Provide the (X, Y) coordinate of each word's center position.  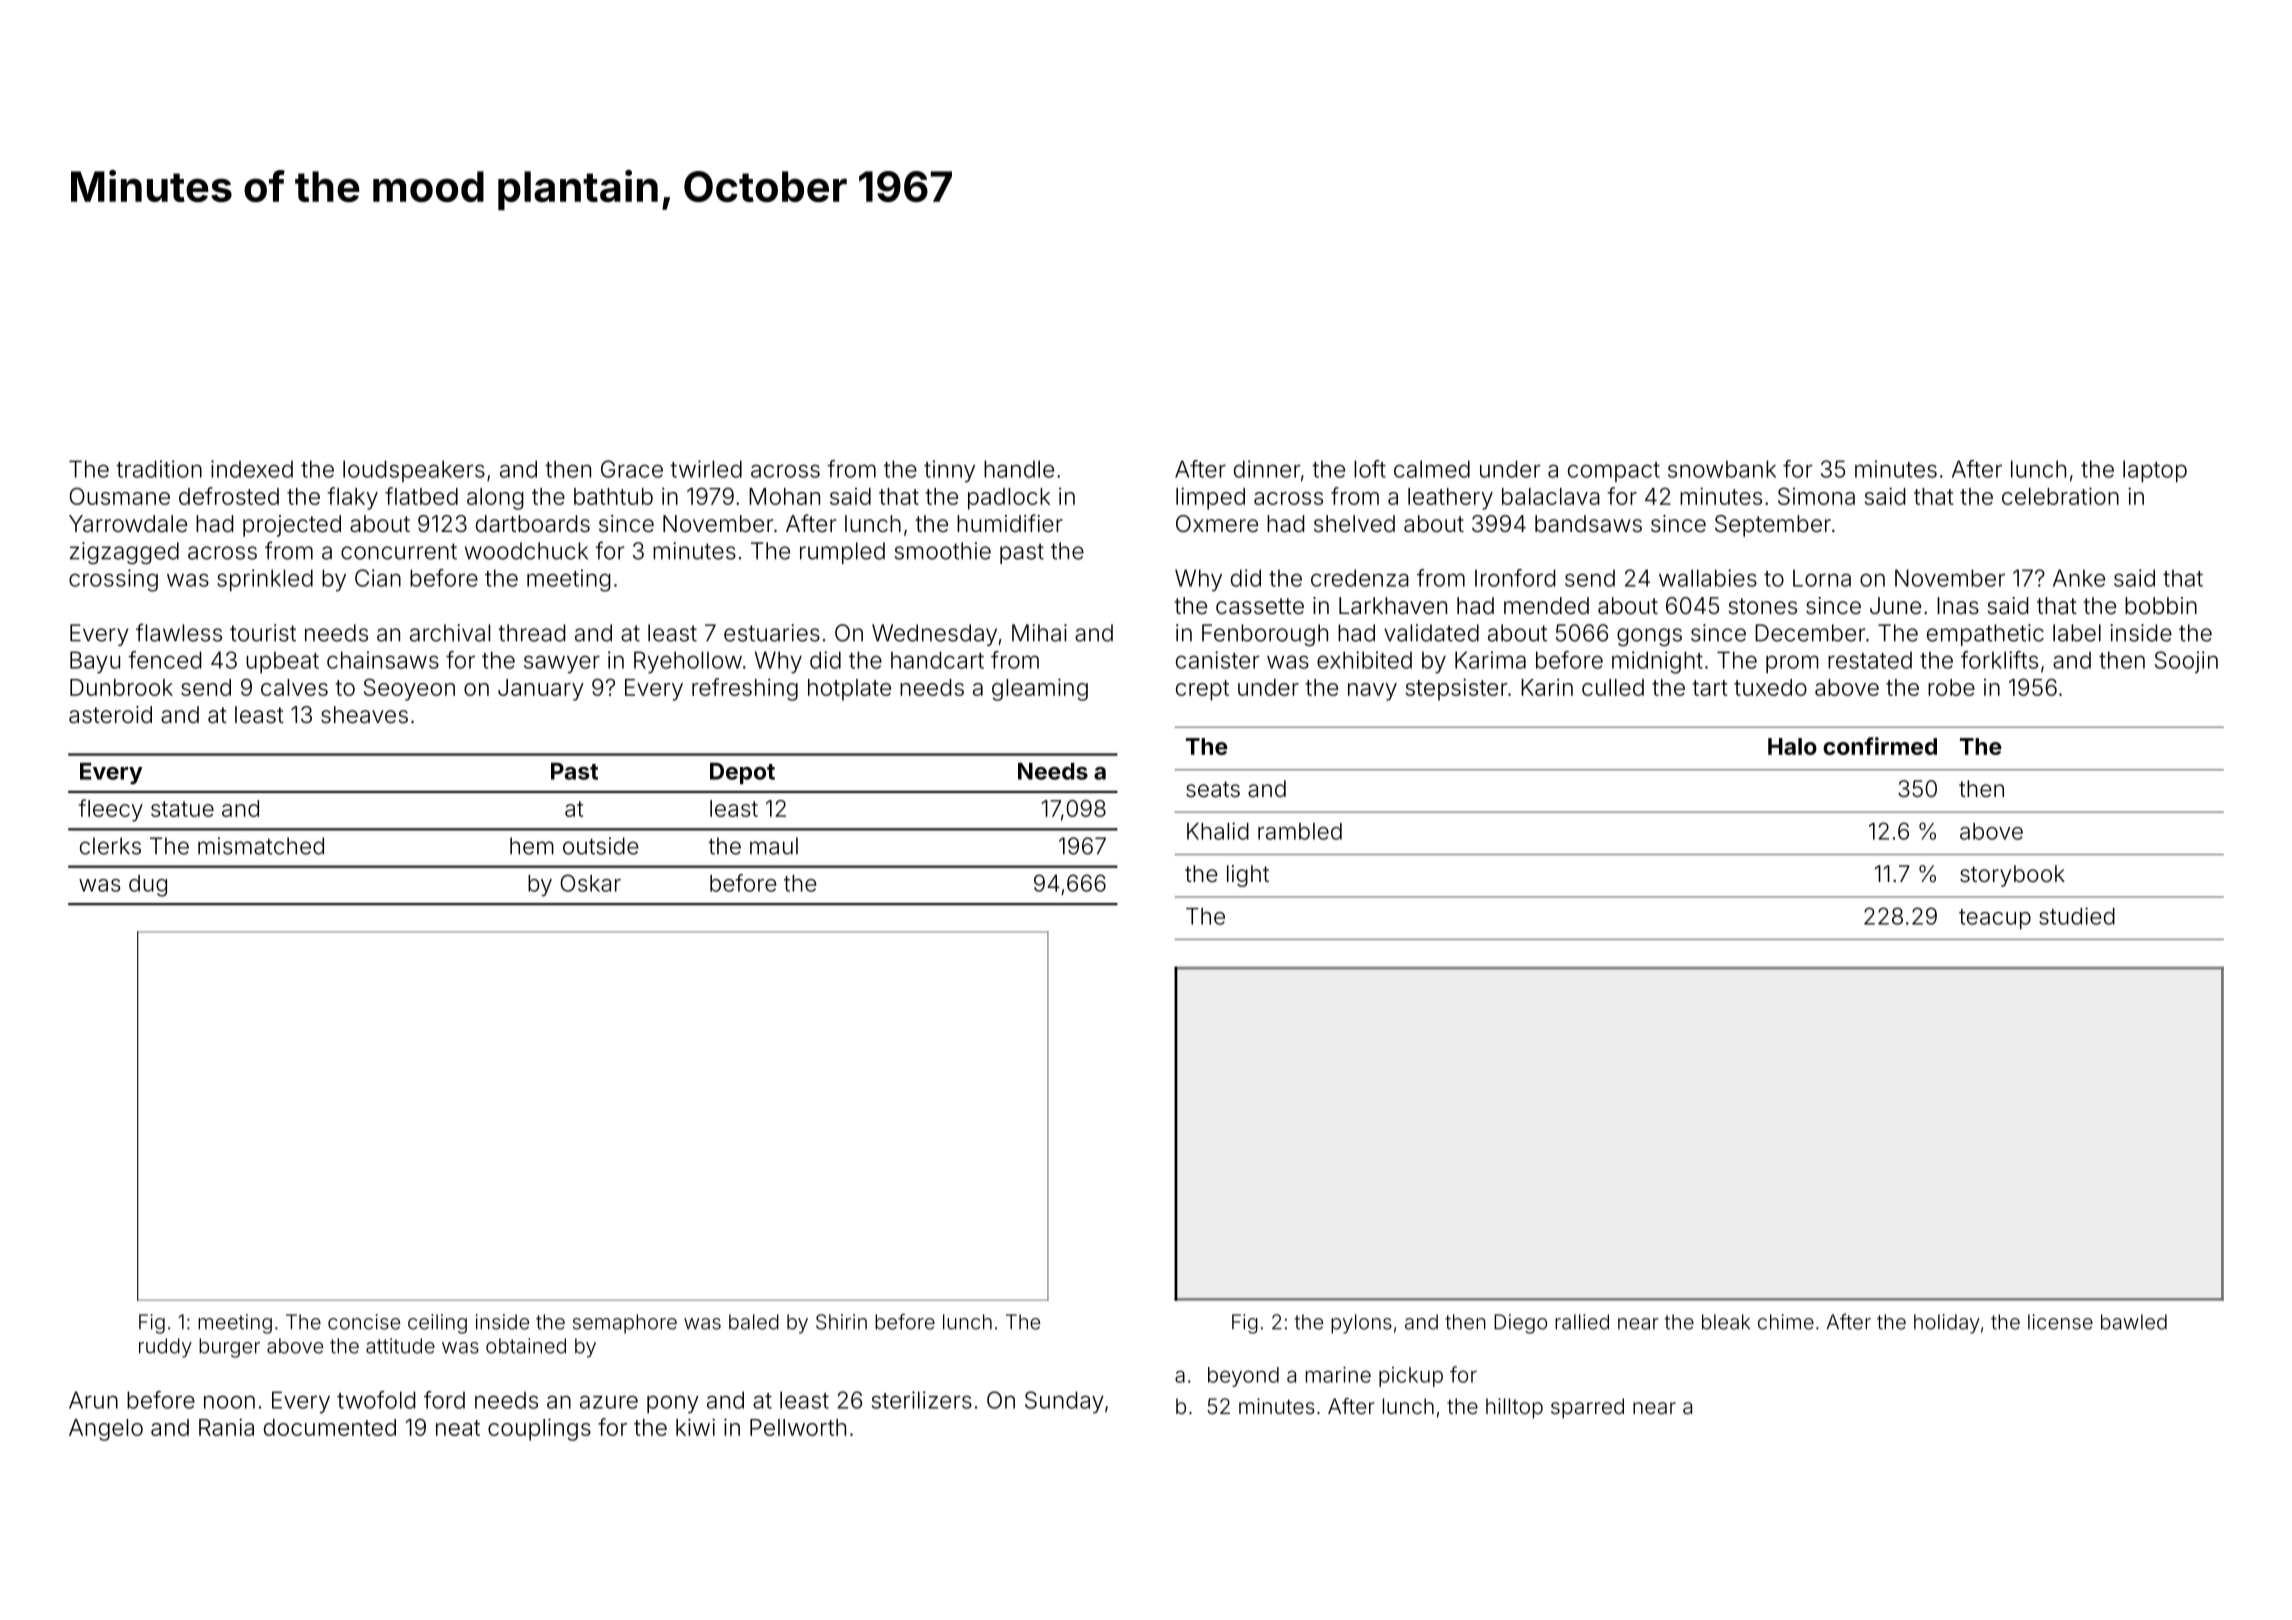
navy (1372, 692)
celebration (2060, 496)
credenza (1360, 578)
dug (148, 886)
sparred (1587, 1408)
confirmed (1880, 746)
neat (458, 1428)
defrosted (229, 496)
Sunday (1064, 1402)
